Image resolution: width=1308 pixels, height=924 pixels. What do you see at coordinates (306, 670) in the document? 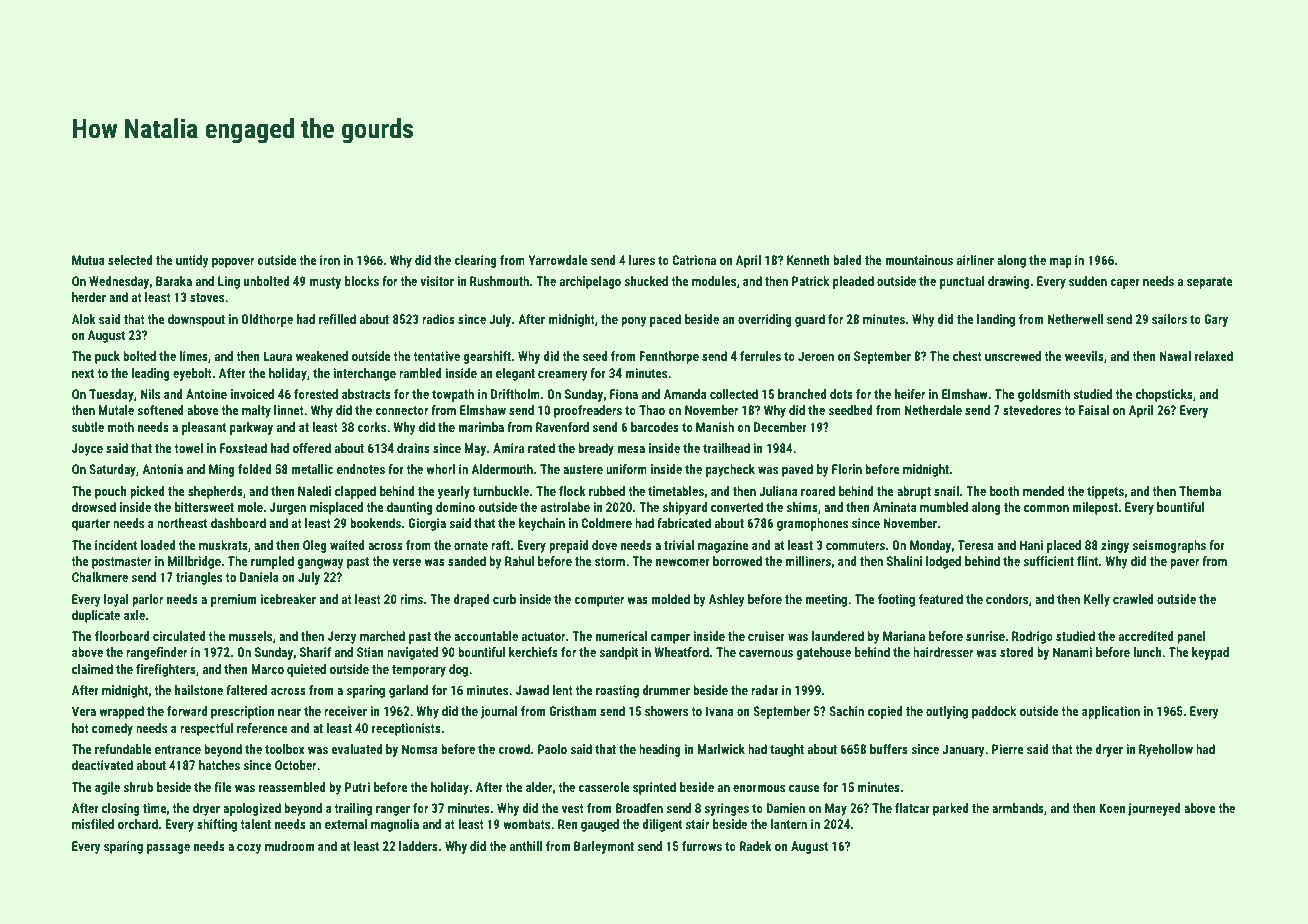
I see `quieted` at bounding box center [306, 670].
